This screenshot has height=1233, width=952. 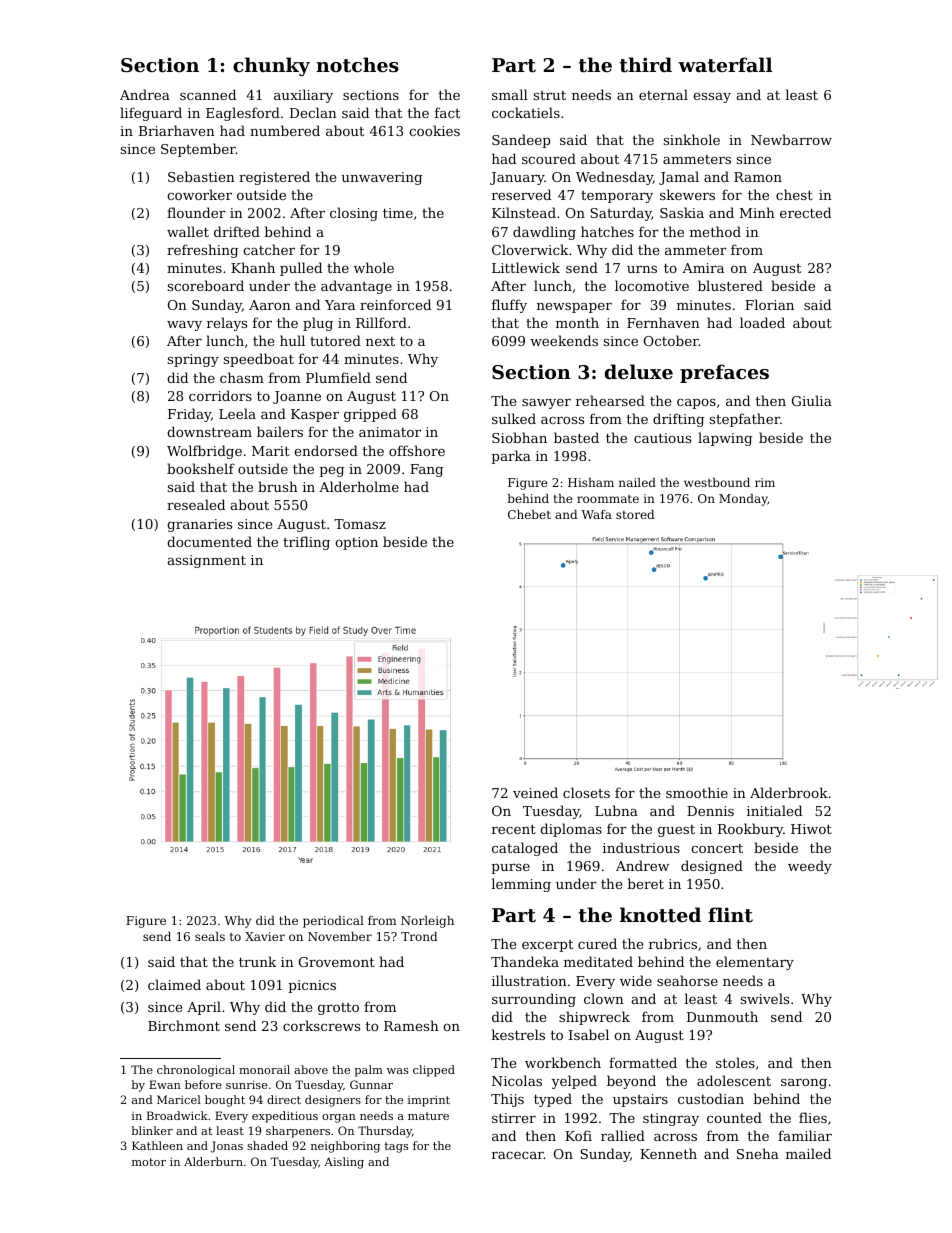 What do you see at coordinates (174, 984) in the screenshot?
I see `claimed` at bounding box center [174, 984].
